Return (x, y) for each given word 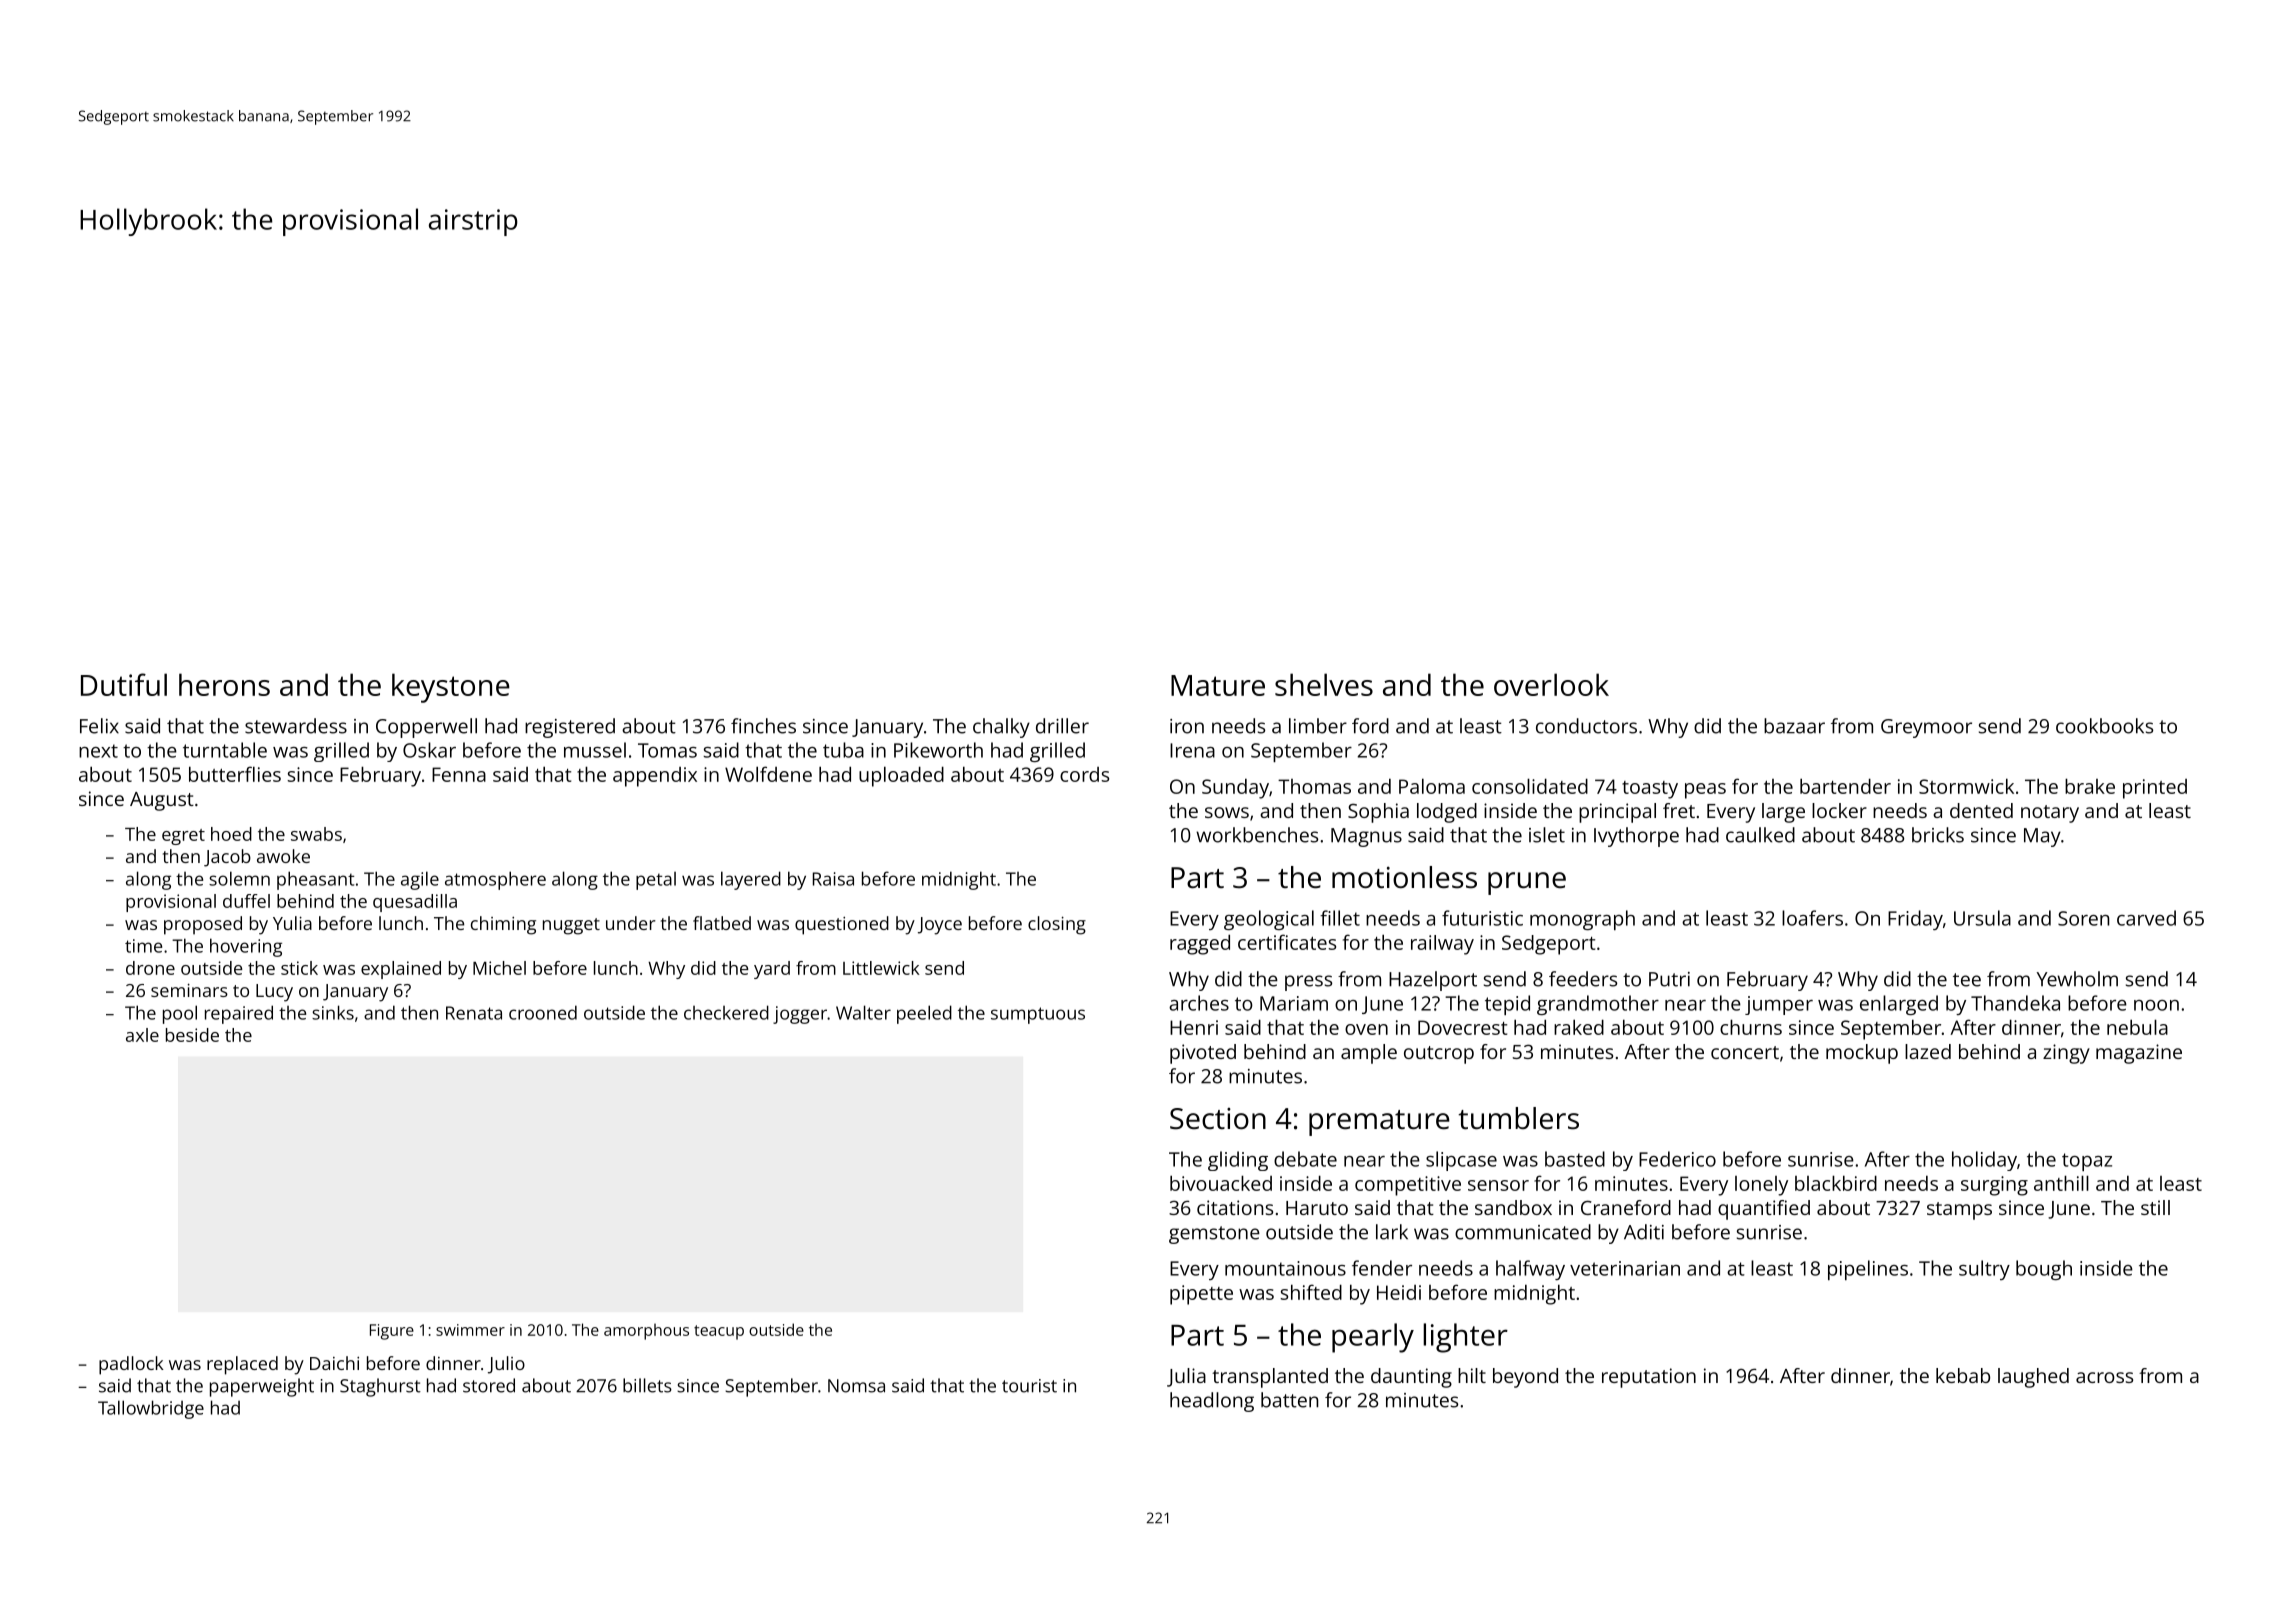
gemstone (1214, 1235)
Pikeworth (938, 750)
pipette (1201, 1295)
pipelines (1868, 1270)
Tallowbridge (151, 1409)
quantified (1764, 1210)
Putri (1669, 979)
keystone (451, 688)
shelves (1324, 684)
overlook (1551, 684)
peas (1705, 791)
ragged (1200, 944)
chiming (503, 925)
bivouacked (1221, 1183)
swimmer (470, 1330)
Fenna (459, 774)
